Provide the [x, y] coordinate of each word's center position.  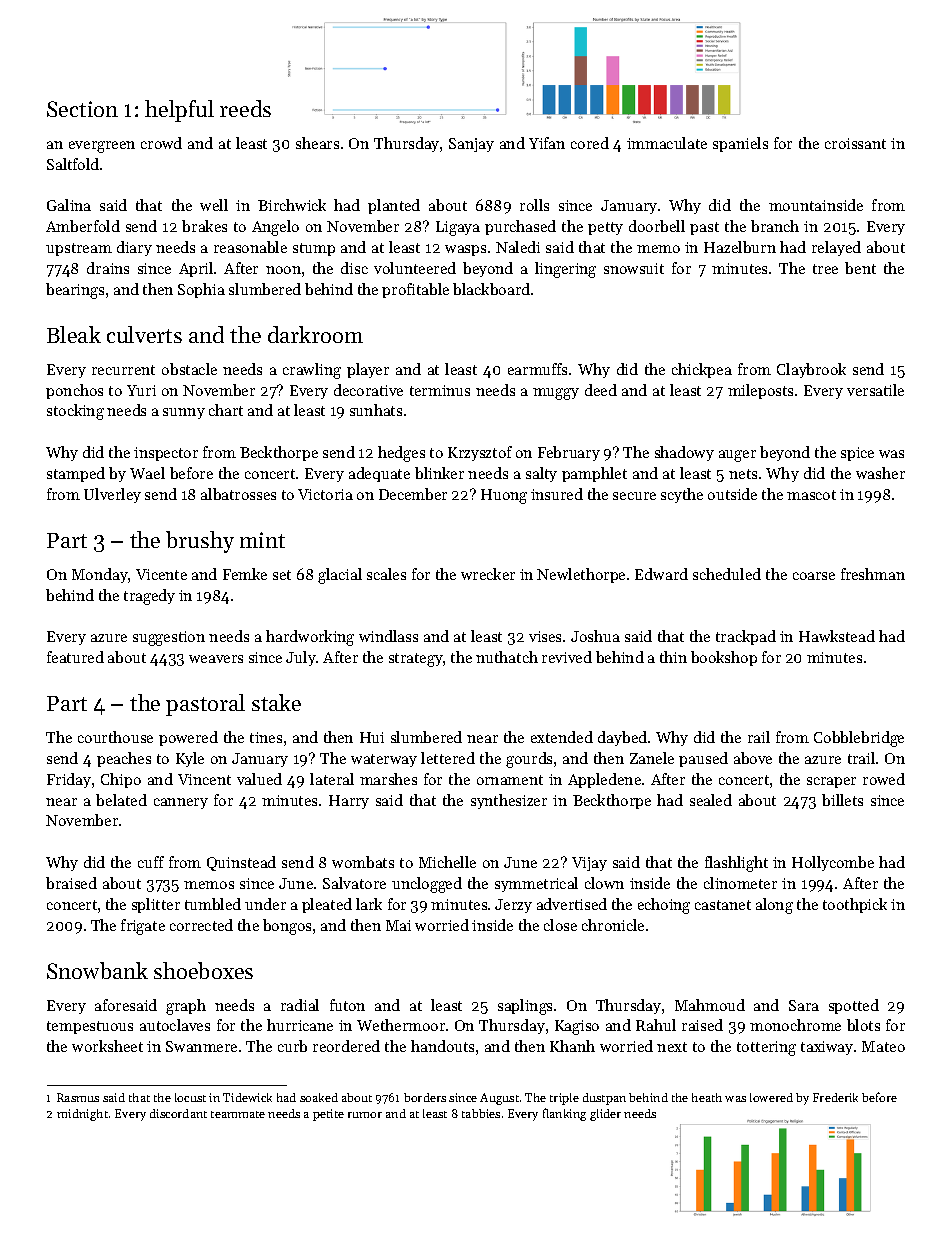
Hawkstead [837, 636]
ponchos [74, 391]
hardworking [310, 638]
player [368, 370]
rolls [534, 205]
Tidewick [247, 1097]
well [214, 205]
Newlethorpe [581, 575]
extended [562, 737]
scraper [831, 782]
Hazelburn [740, 247]
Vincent [204, 779]
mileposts [760, 391]
